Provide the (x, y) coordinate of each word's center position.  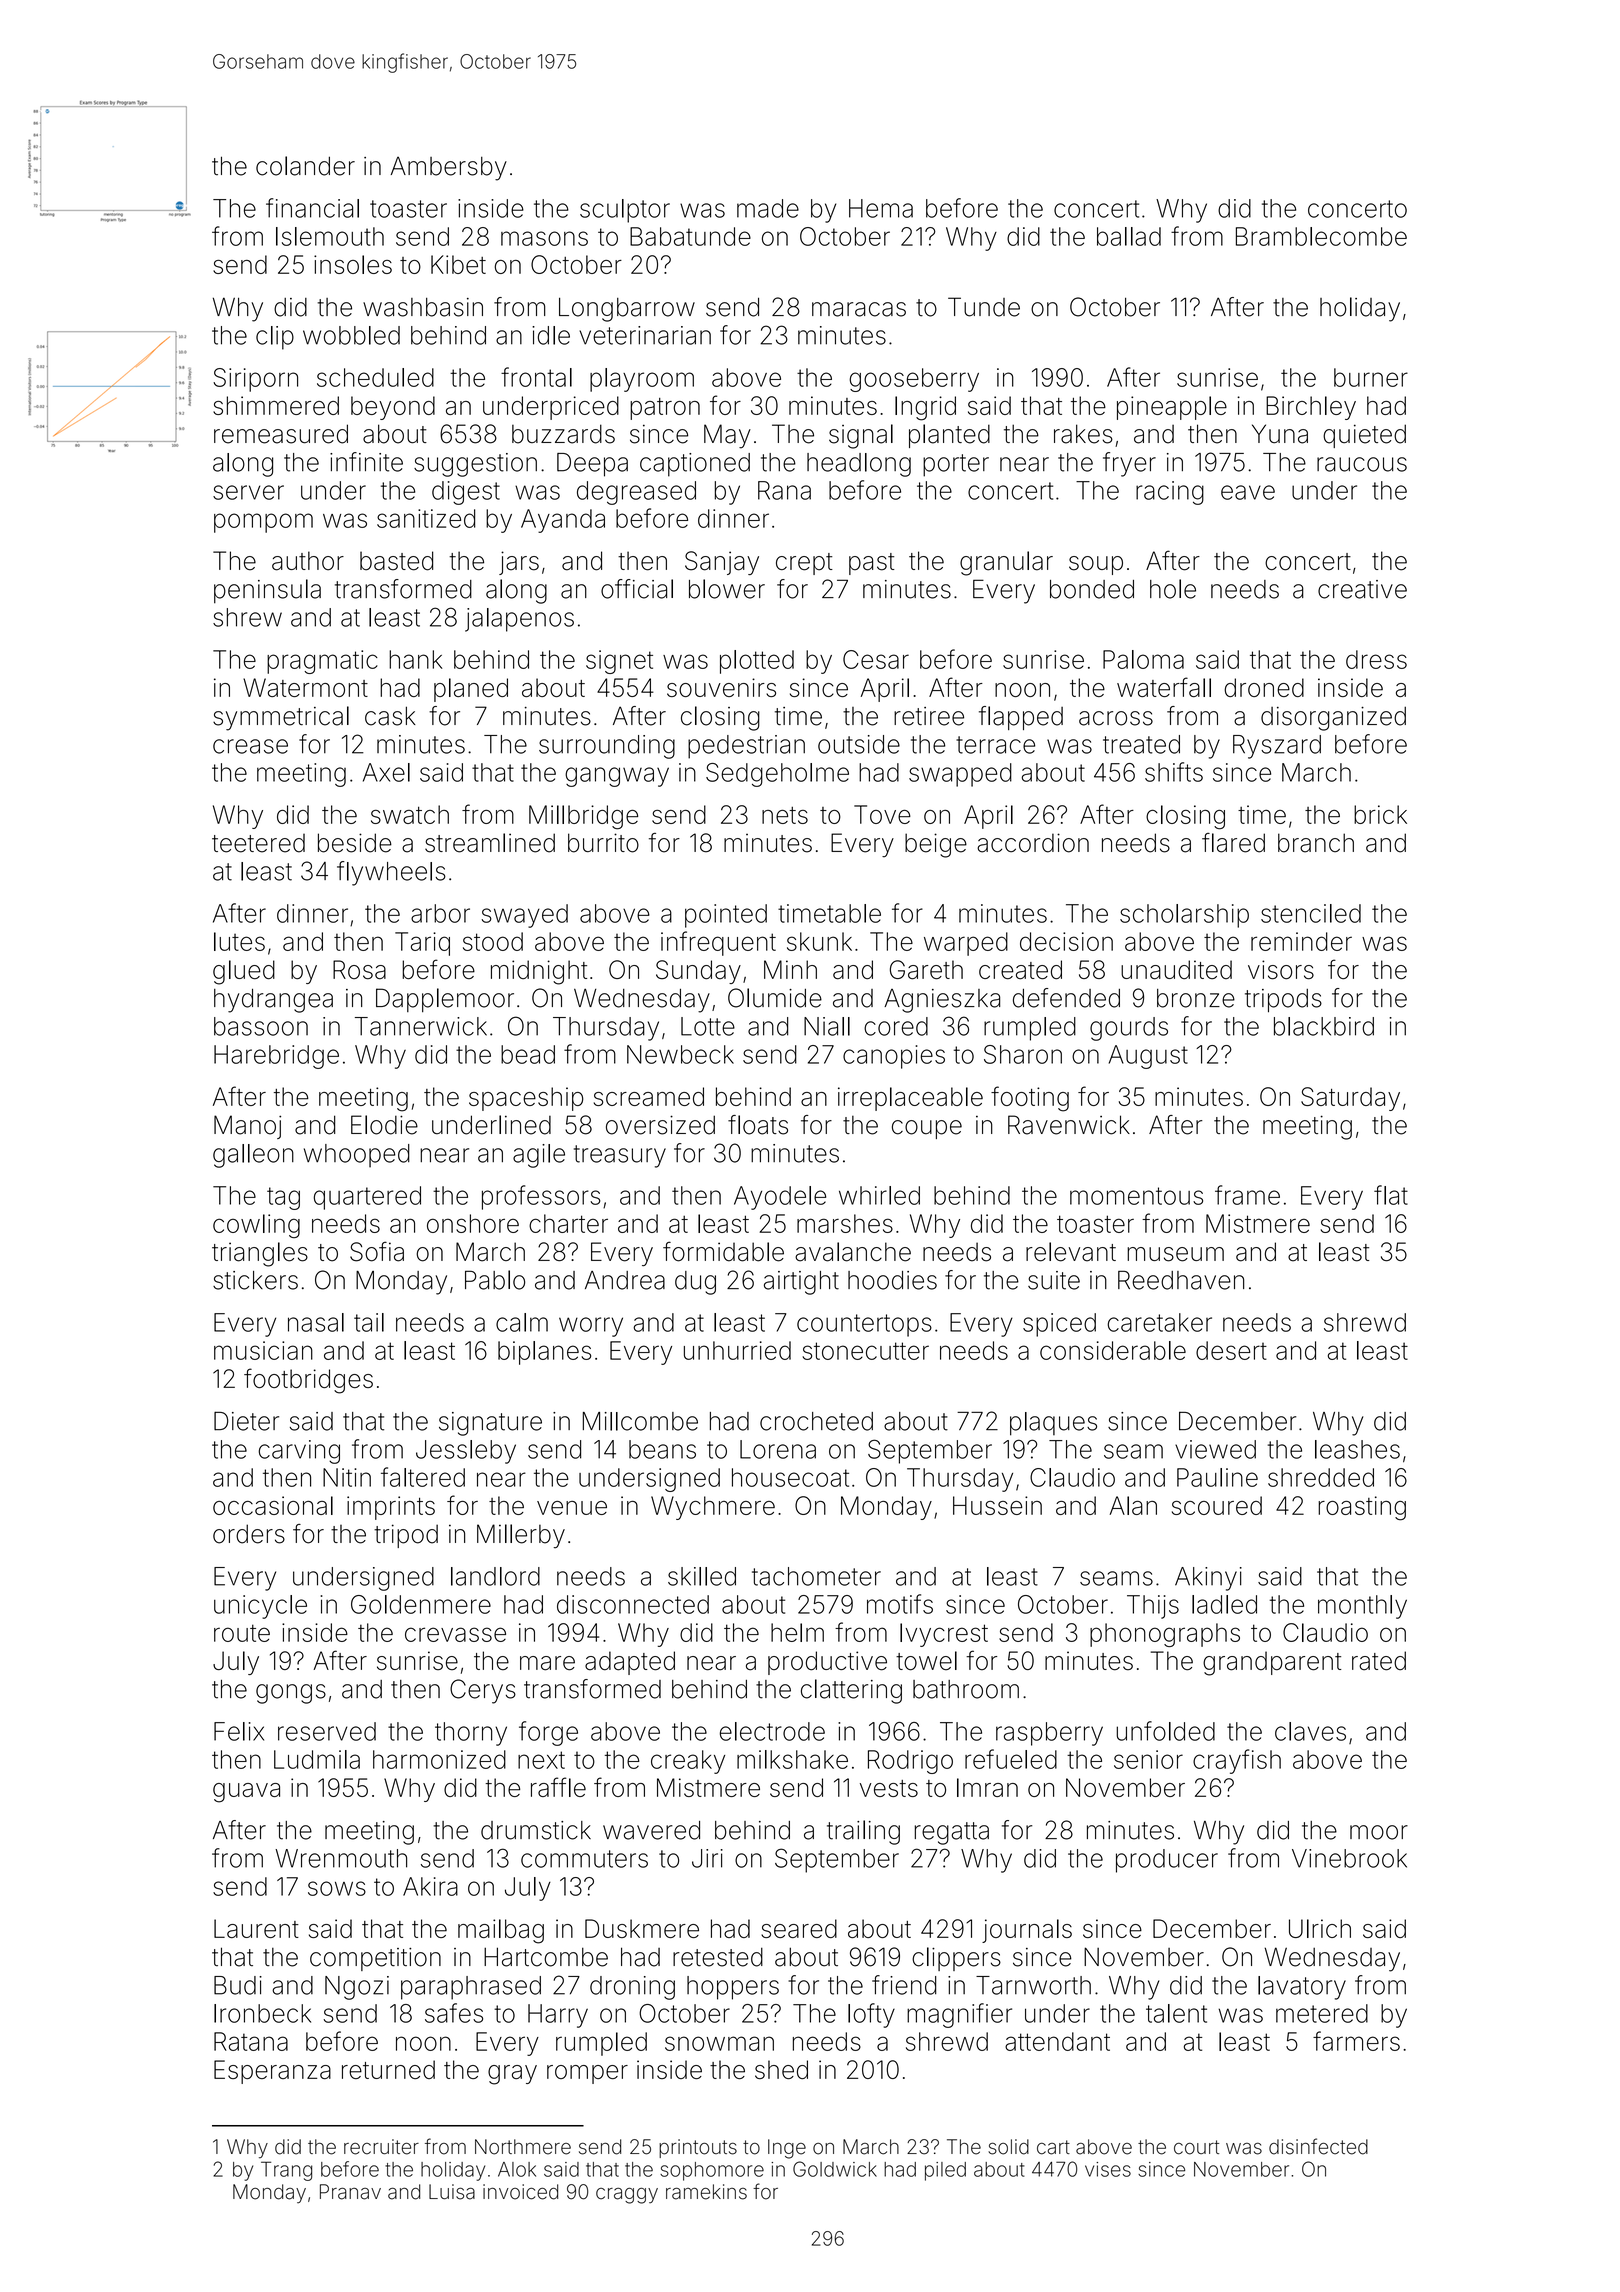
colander (305, 166)
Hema (881, 208)
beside (355, 843)
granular (1006, 563)
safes (454, 2013)
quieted (1364, 436)
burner (1371, 377)
